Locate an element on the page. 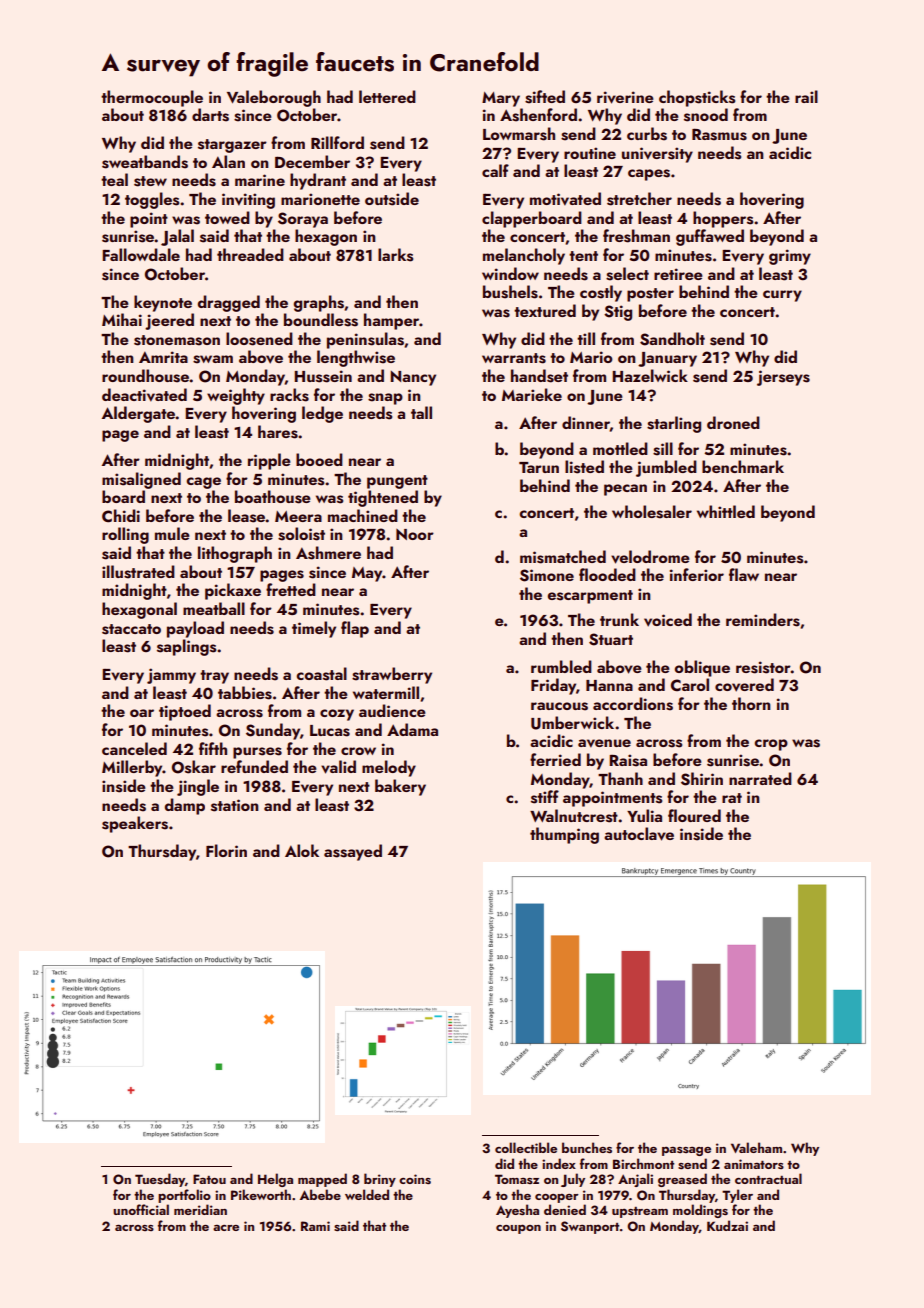  unofficial is located at coordinates (141, 1209).
